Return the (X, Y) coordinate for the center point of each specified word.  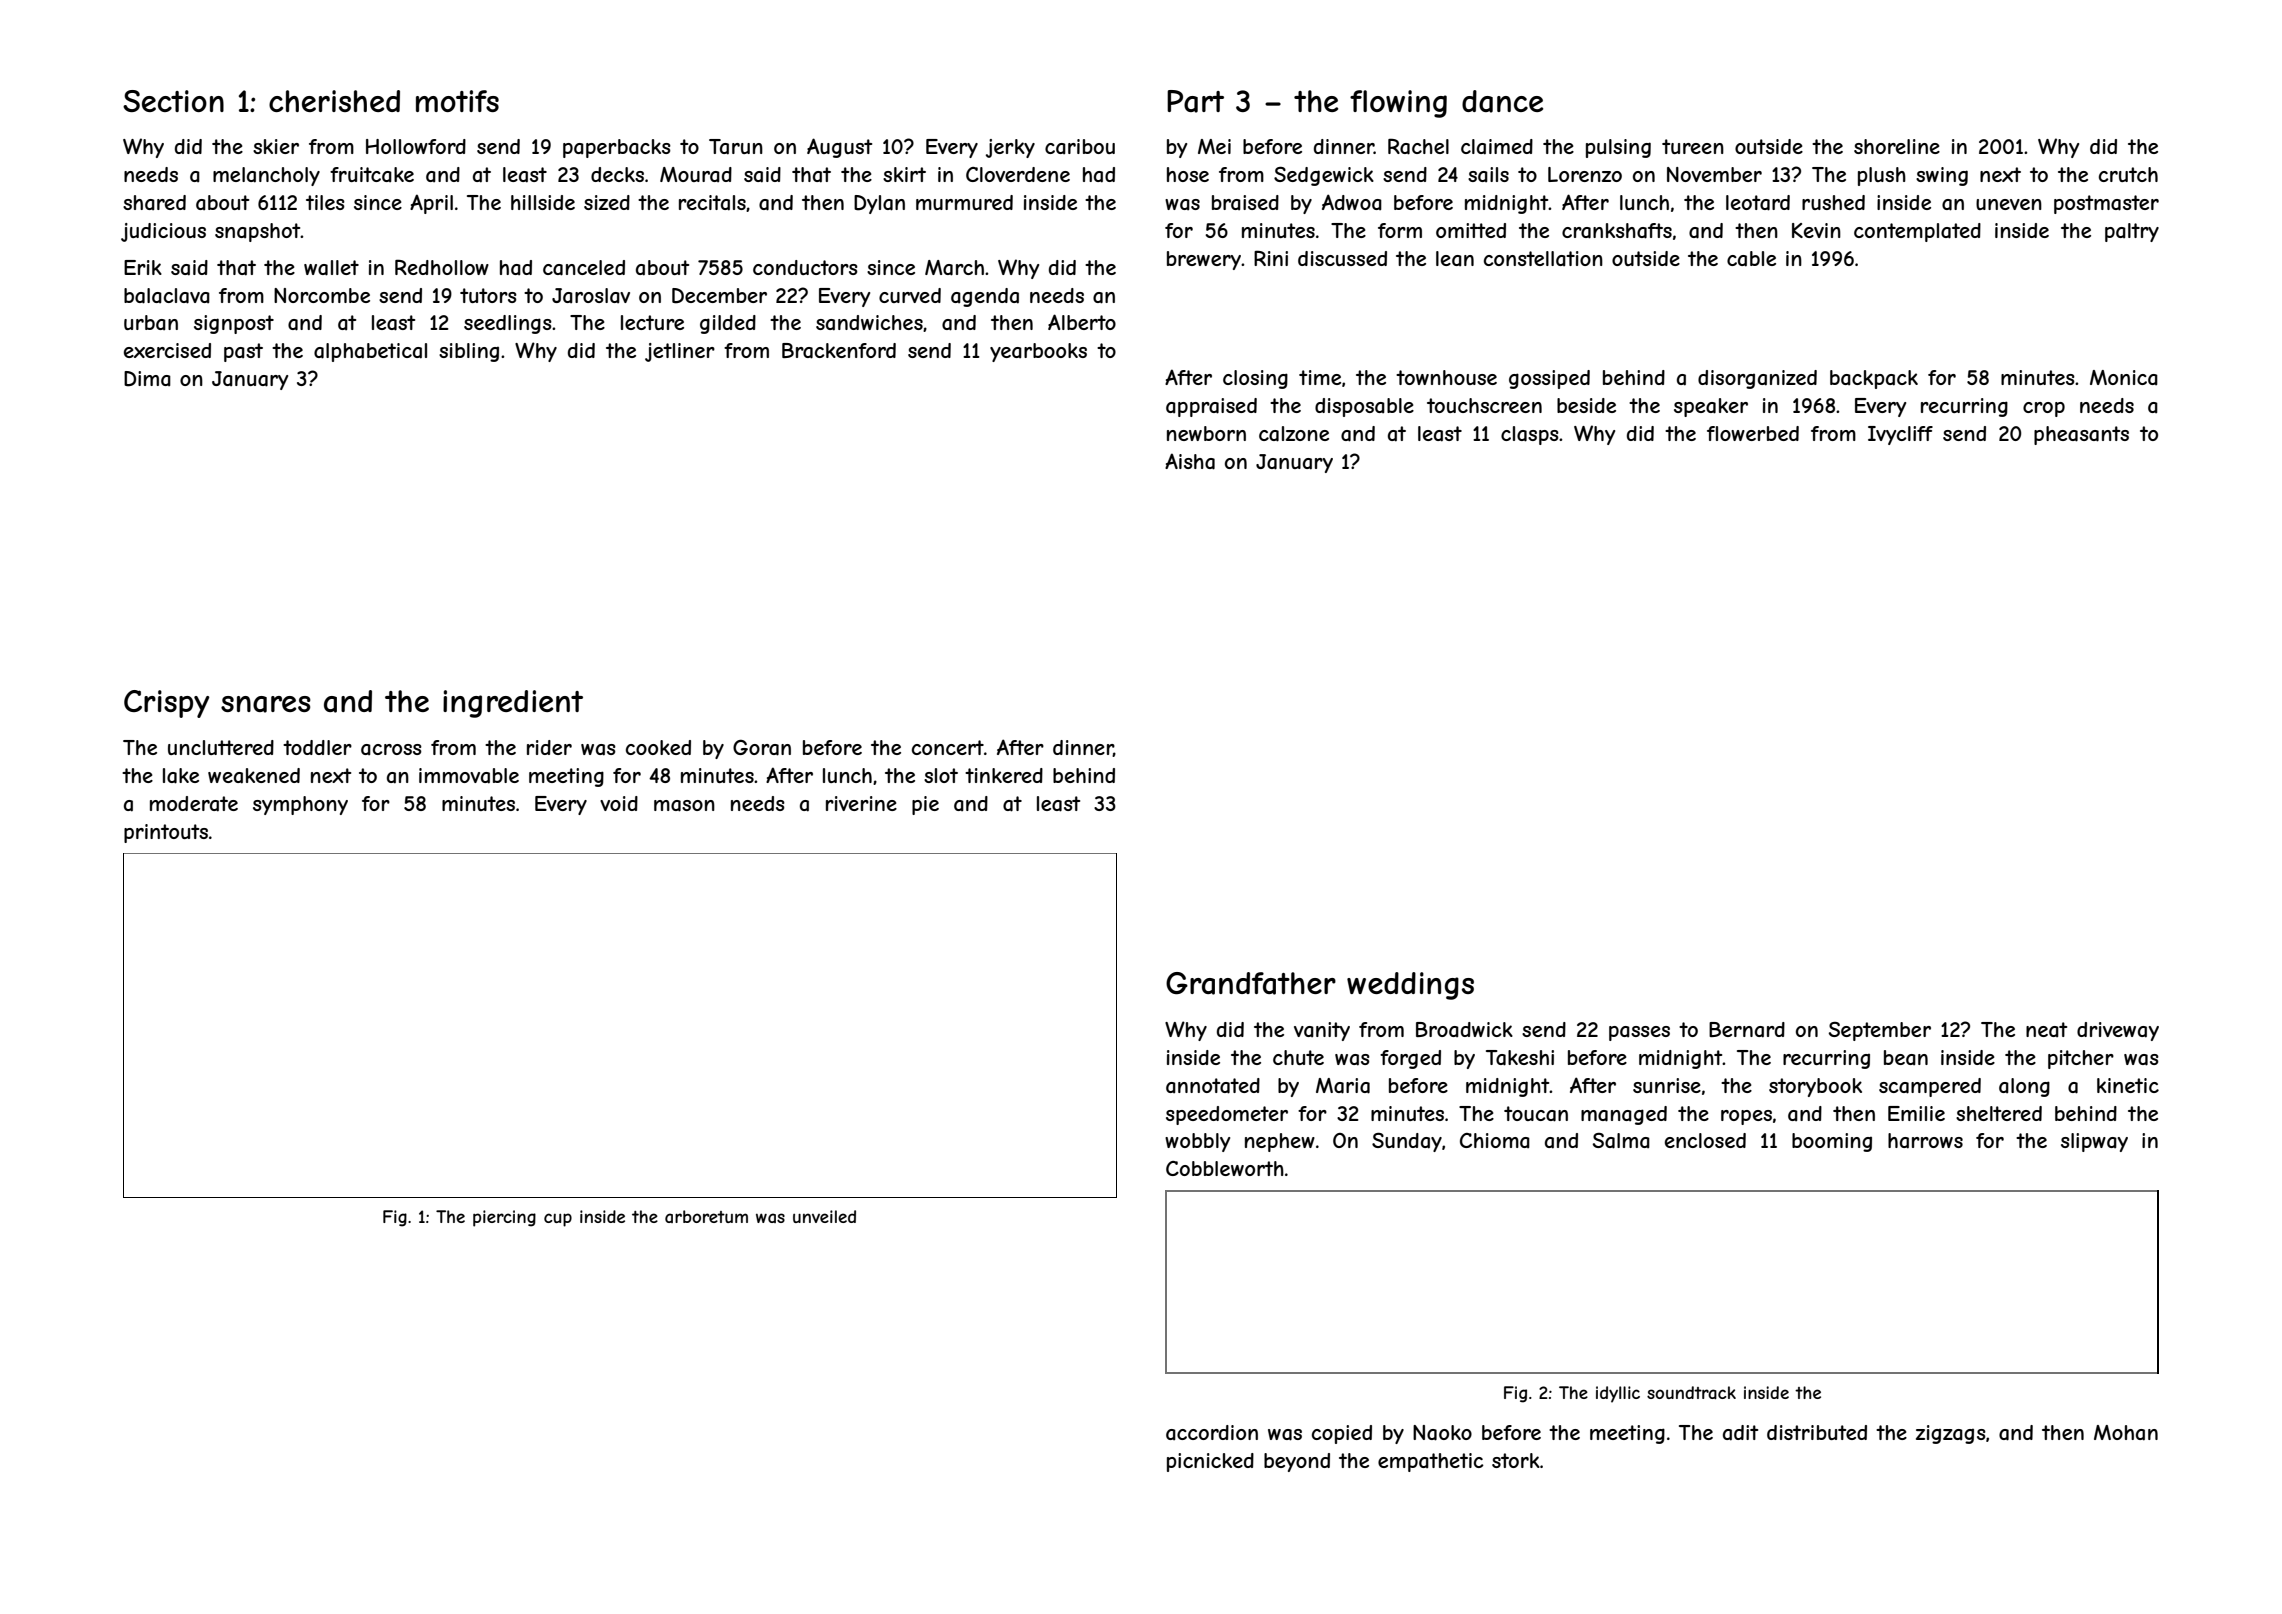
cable (1751, 259)
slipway (2094, 1142)
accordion (1212, 1432)
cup (558, 1220)
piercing (504, 1218)
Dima (147, 379)
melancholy (266, 176)
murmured (964, 202)
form (1400, 230)
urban (151, 322)
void (619, 803)
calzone (1294, 434)
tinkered (1004, 775)
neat (2046, 1029)
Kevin (1816, 230)
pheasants (2081, 435)
